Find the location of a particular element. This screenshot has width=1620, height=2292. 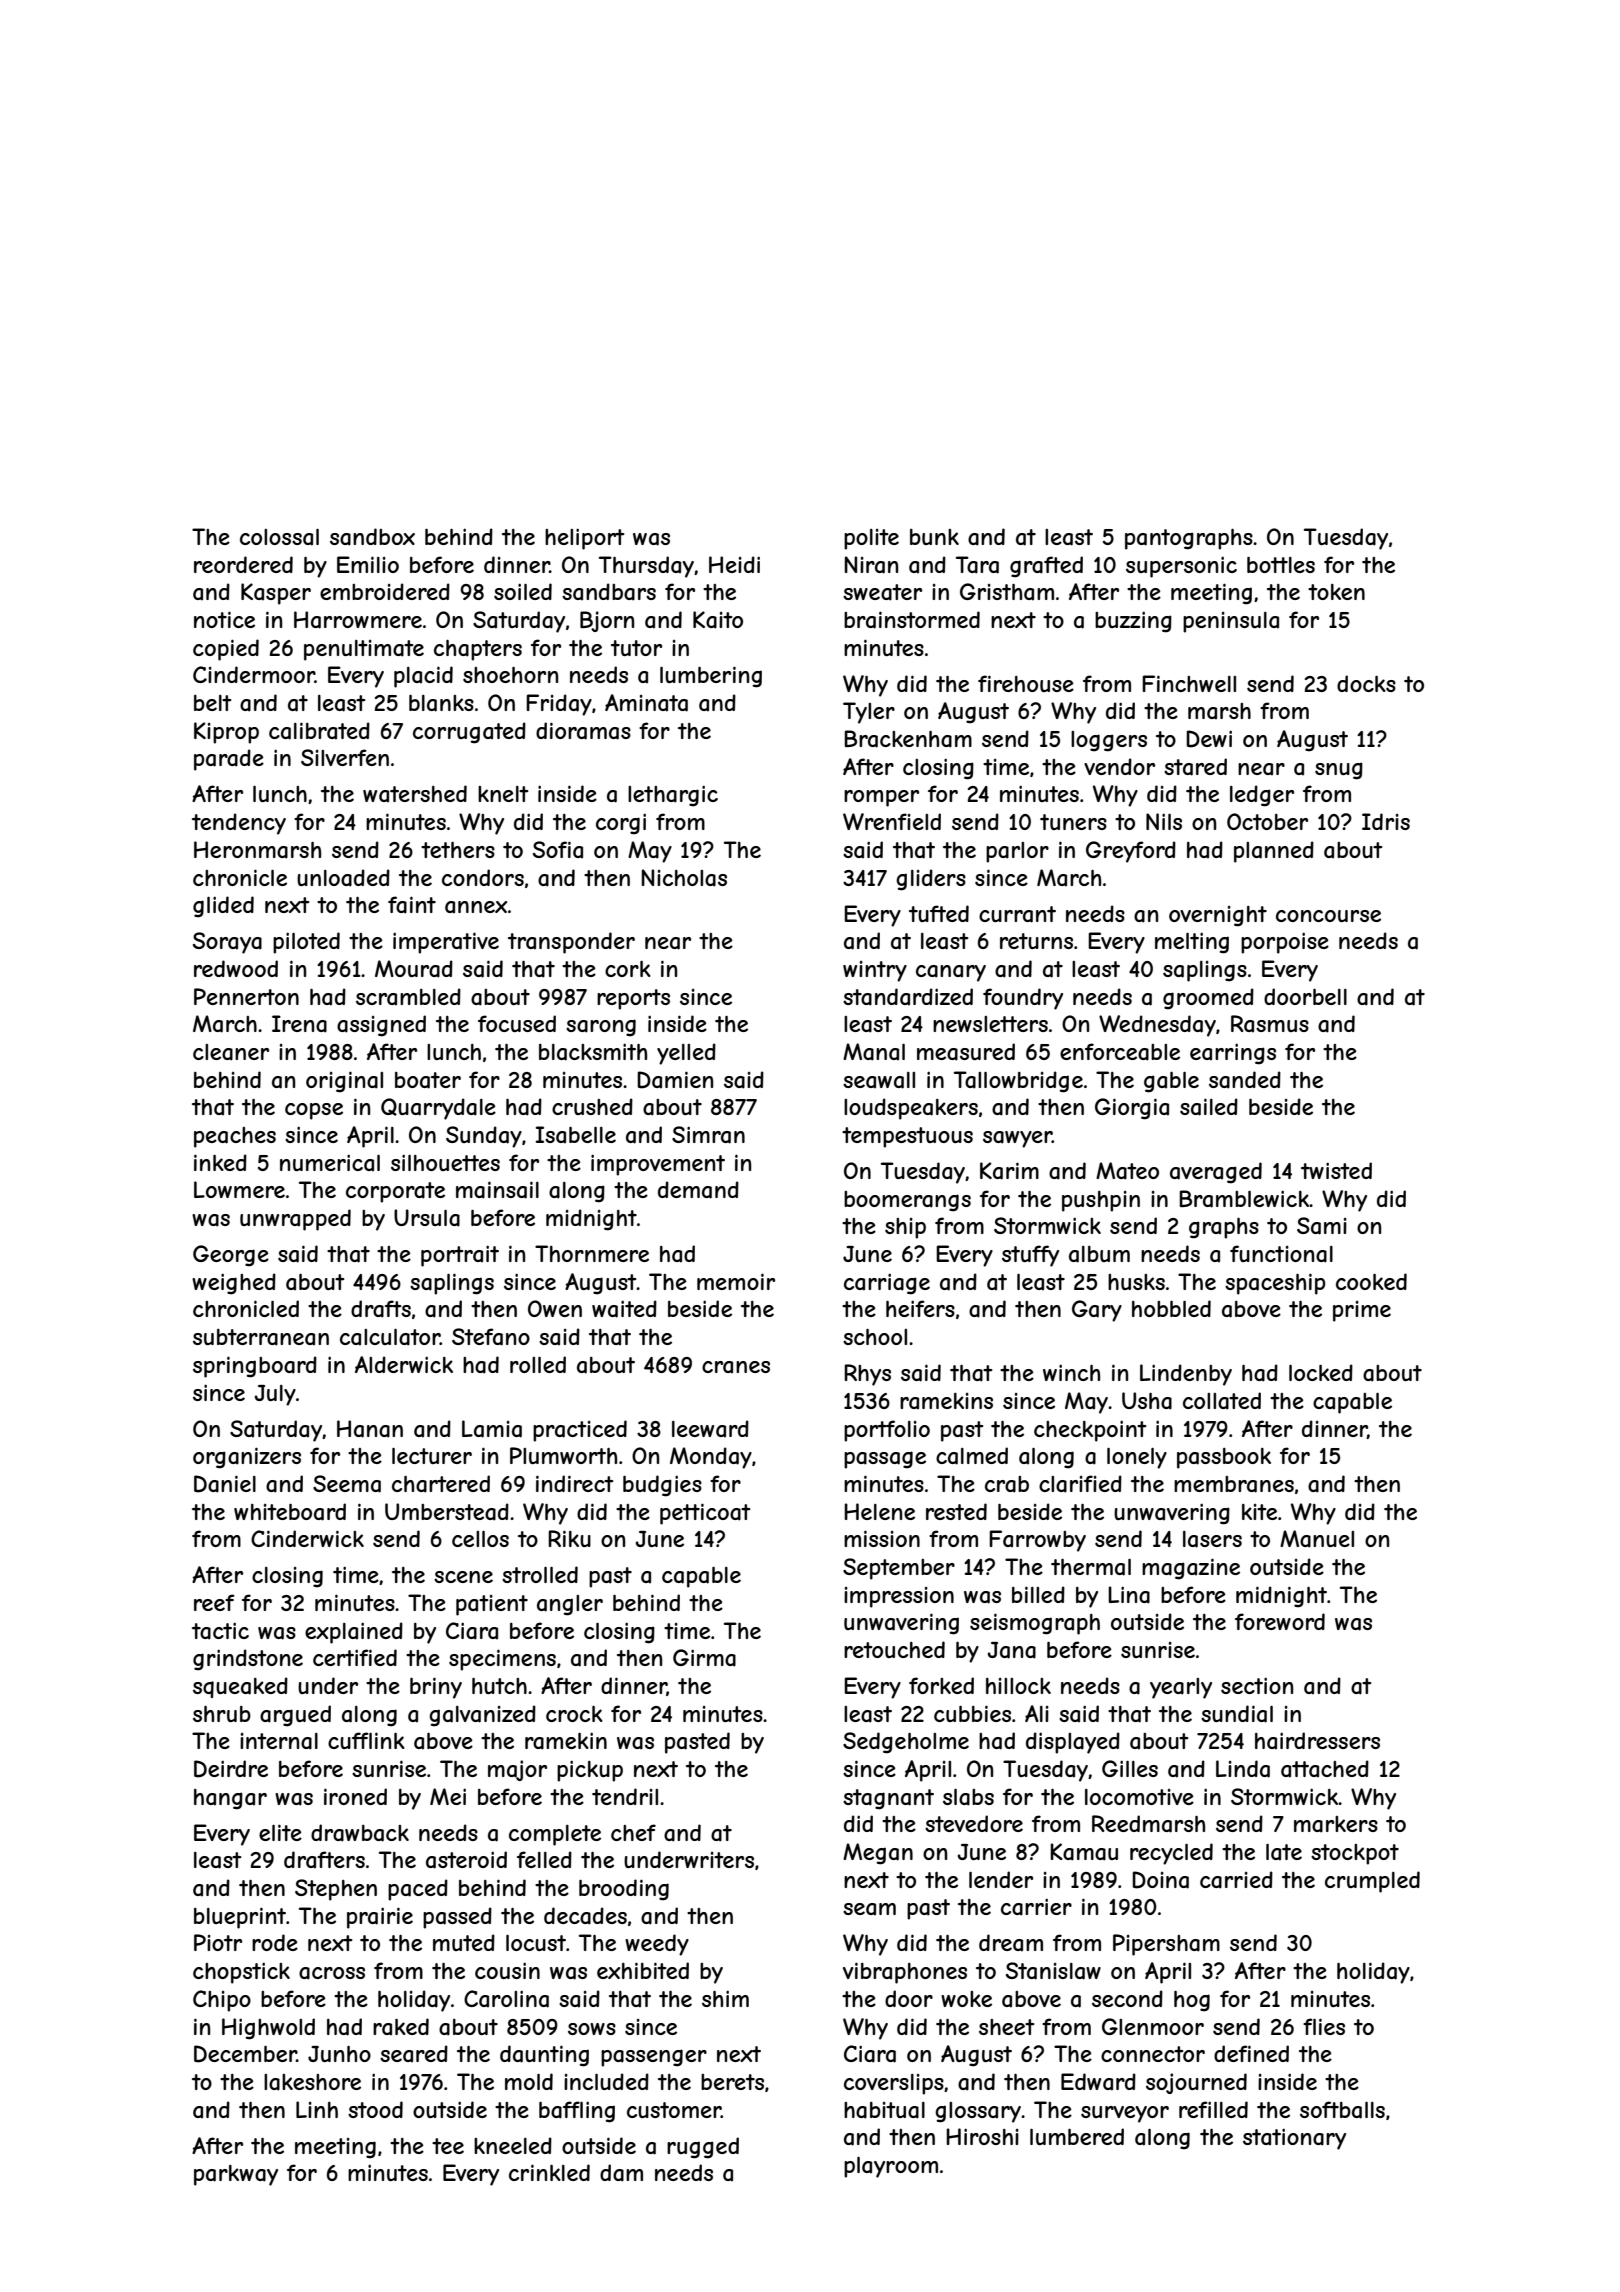

muted is located at coordinates (464, 1942).
